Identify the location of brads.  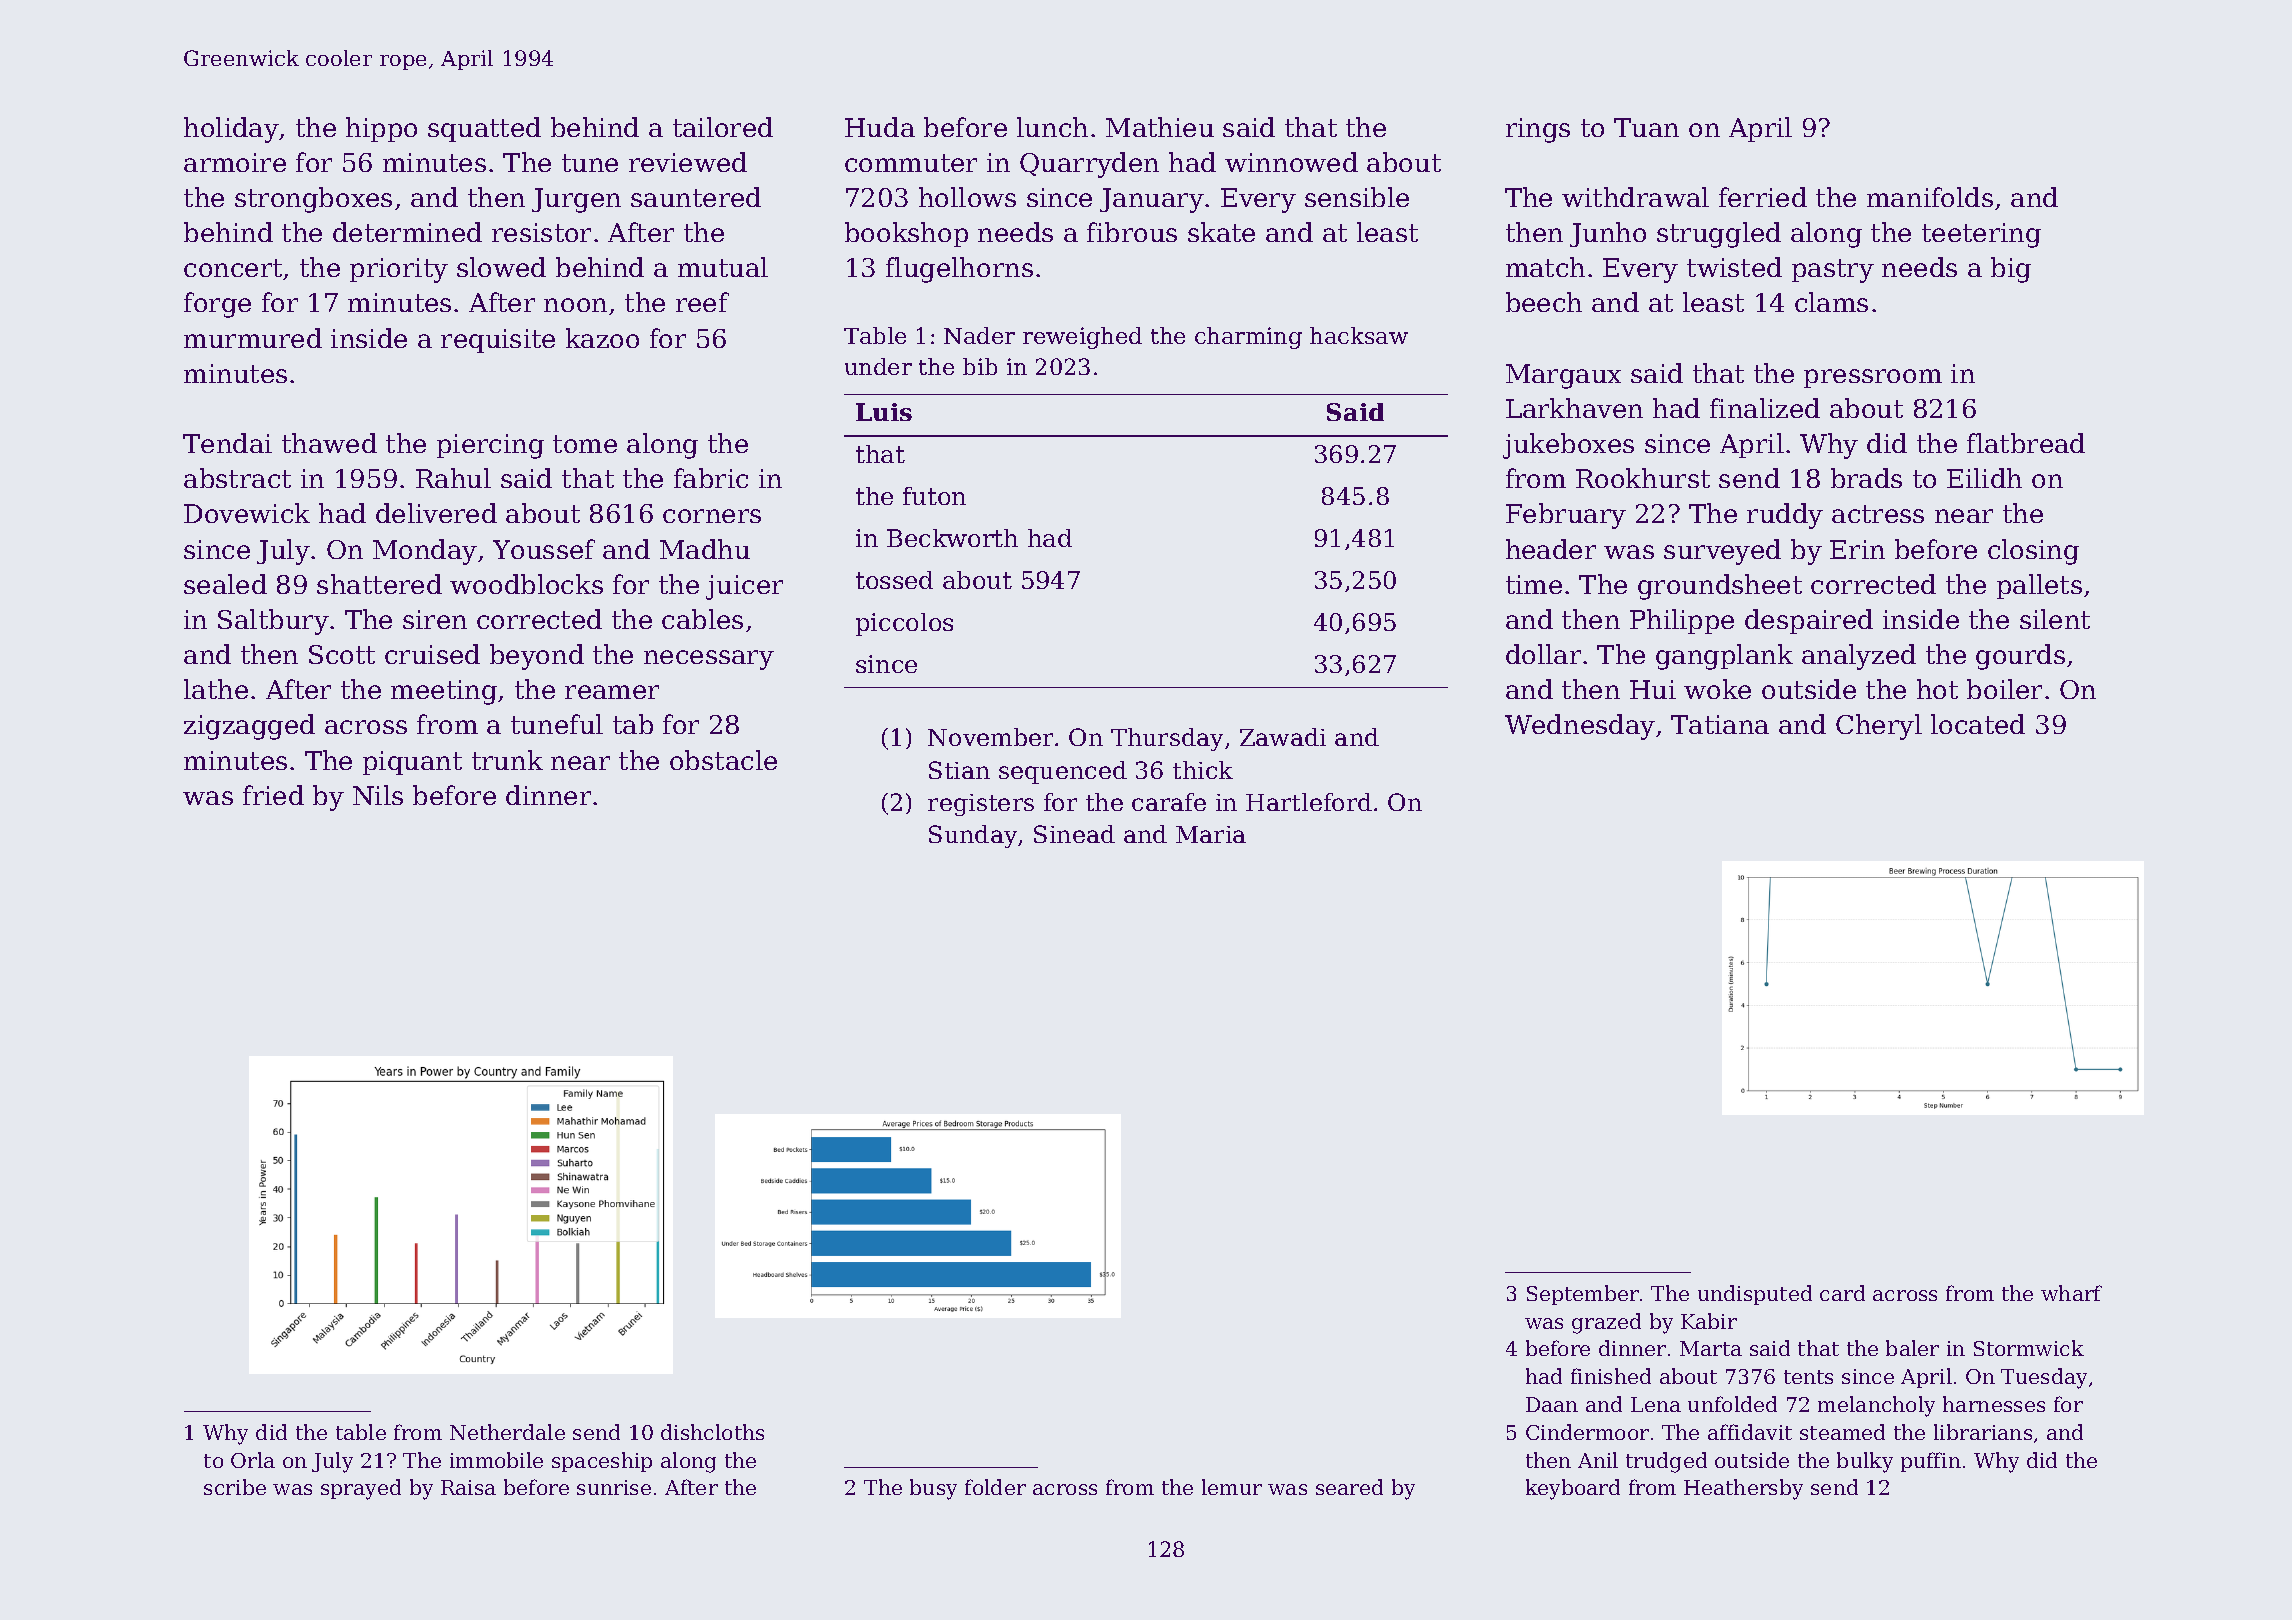
(1866, 478).
